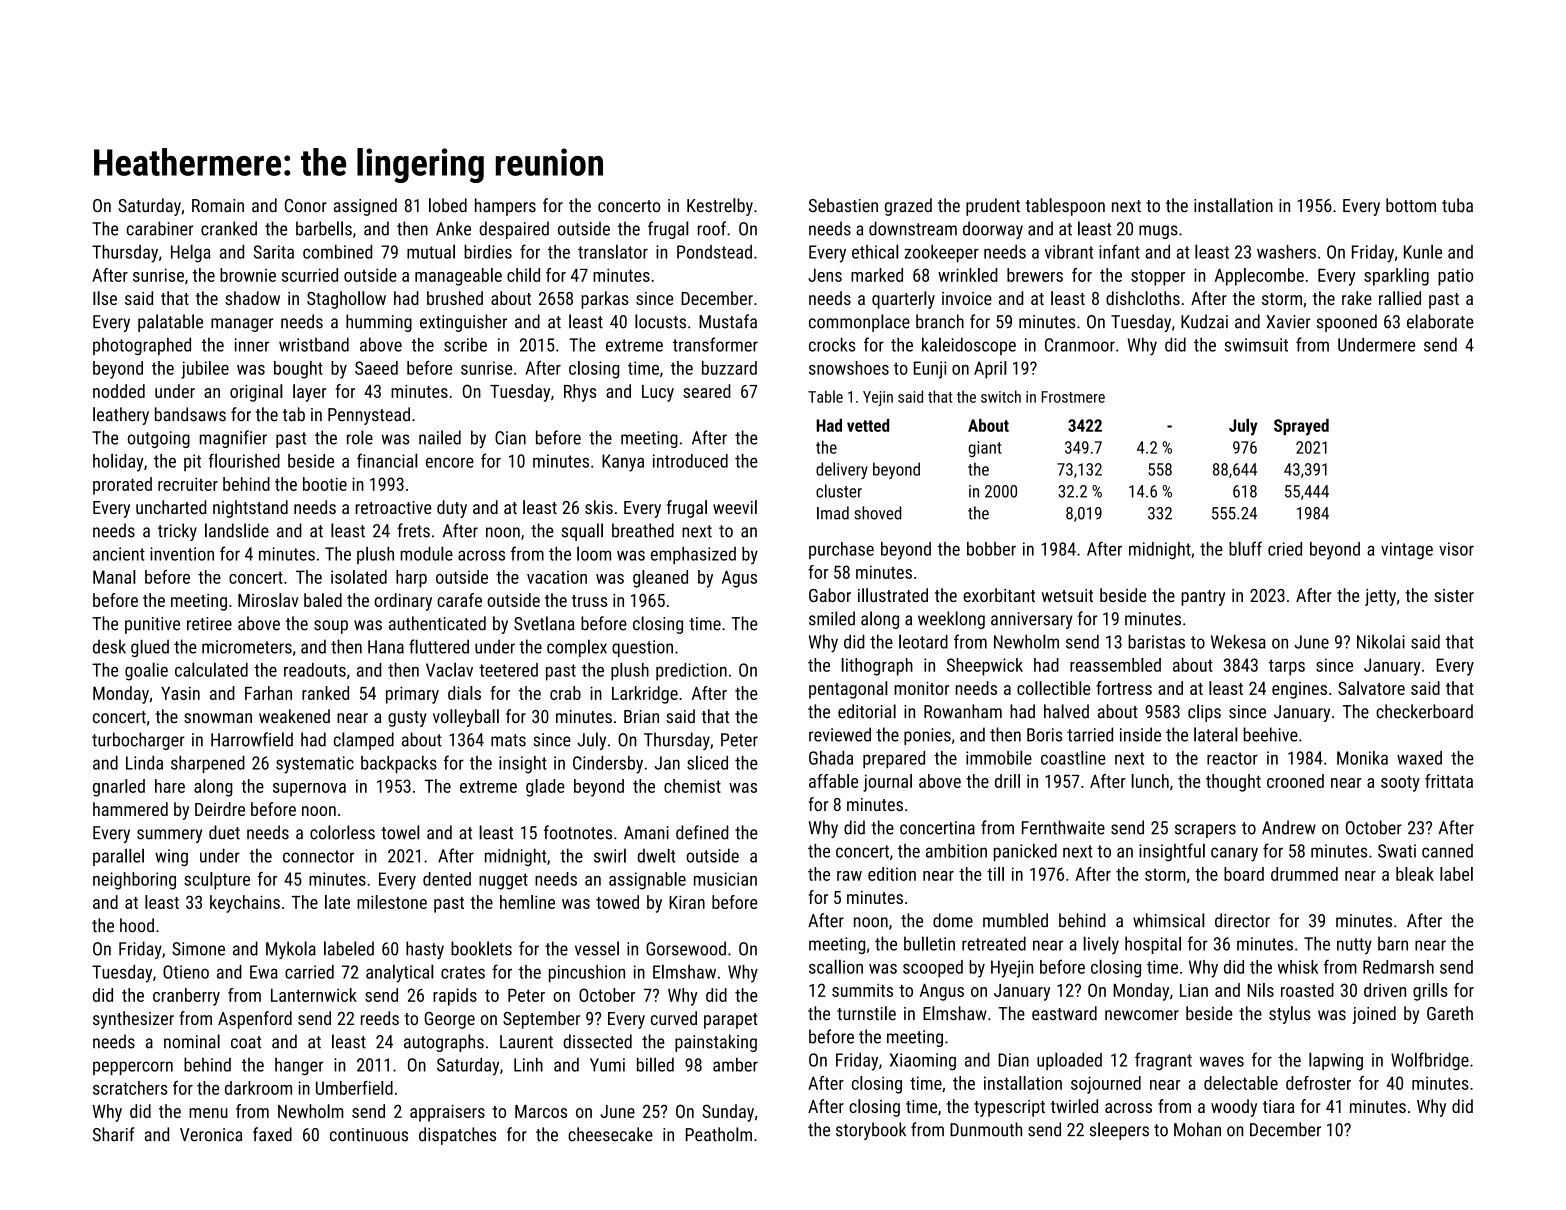 The image size is (1566, 1210). Describe the element at coordinates (658, 393) in the image. I see `Lucy` at that location.
